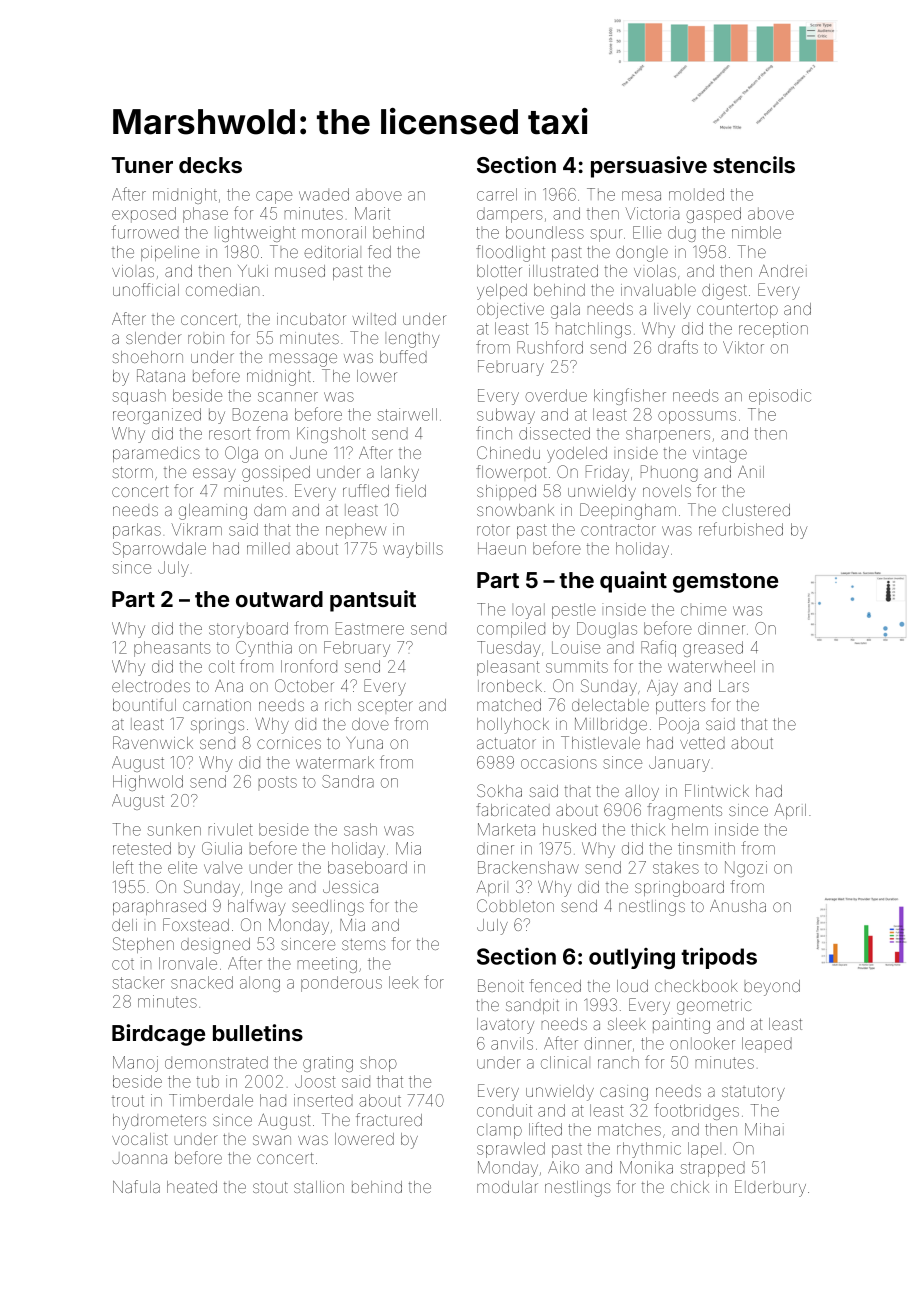 Image resolution: width=924 pixels, height=1308 pixels. Describe the element at coordinates (497, 194) in the document. I see `carrel` at that location.
